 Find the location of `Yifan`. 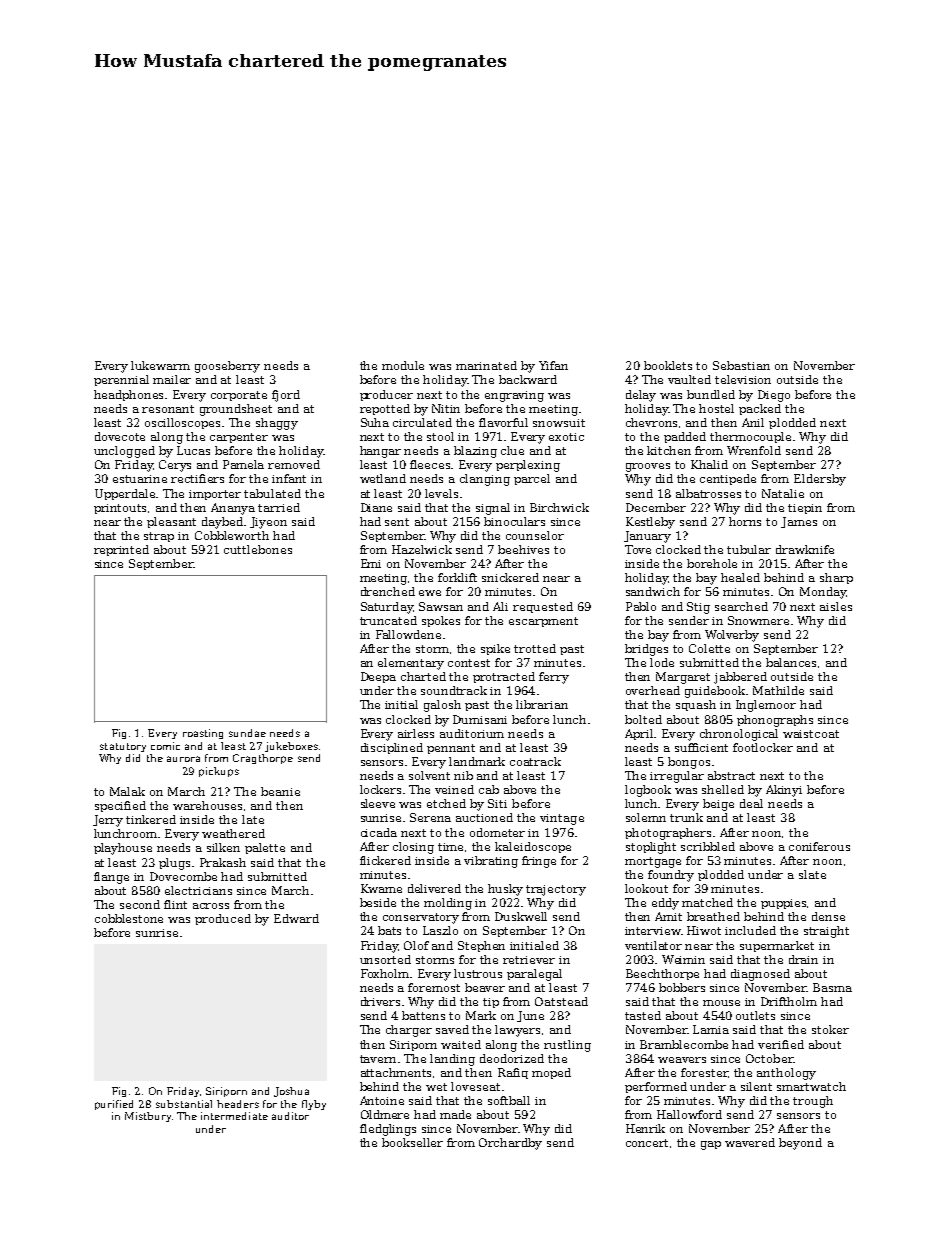

Yifan is located at coordinates (553, 365).
